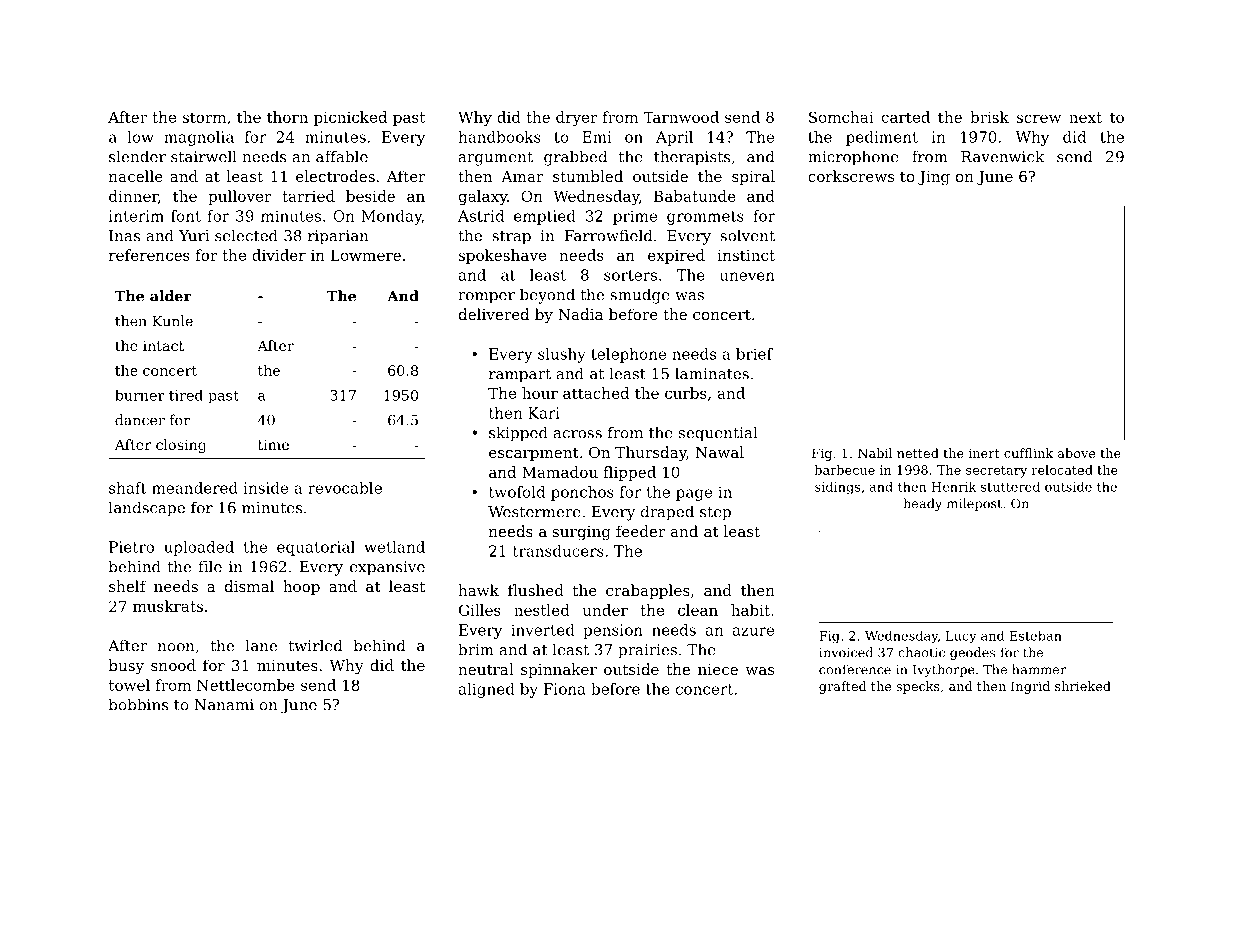 Image resolution: width=1233 pixels, height=952 pixels. What do you see at coordinates (641, 531) in the image?
I see `feeder` at bounding box center [641, 531].
